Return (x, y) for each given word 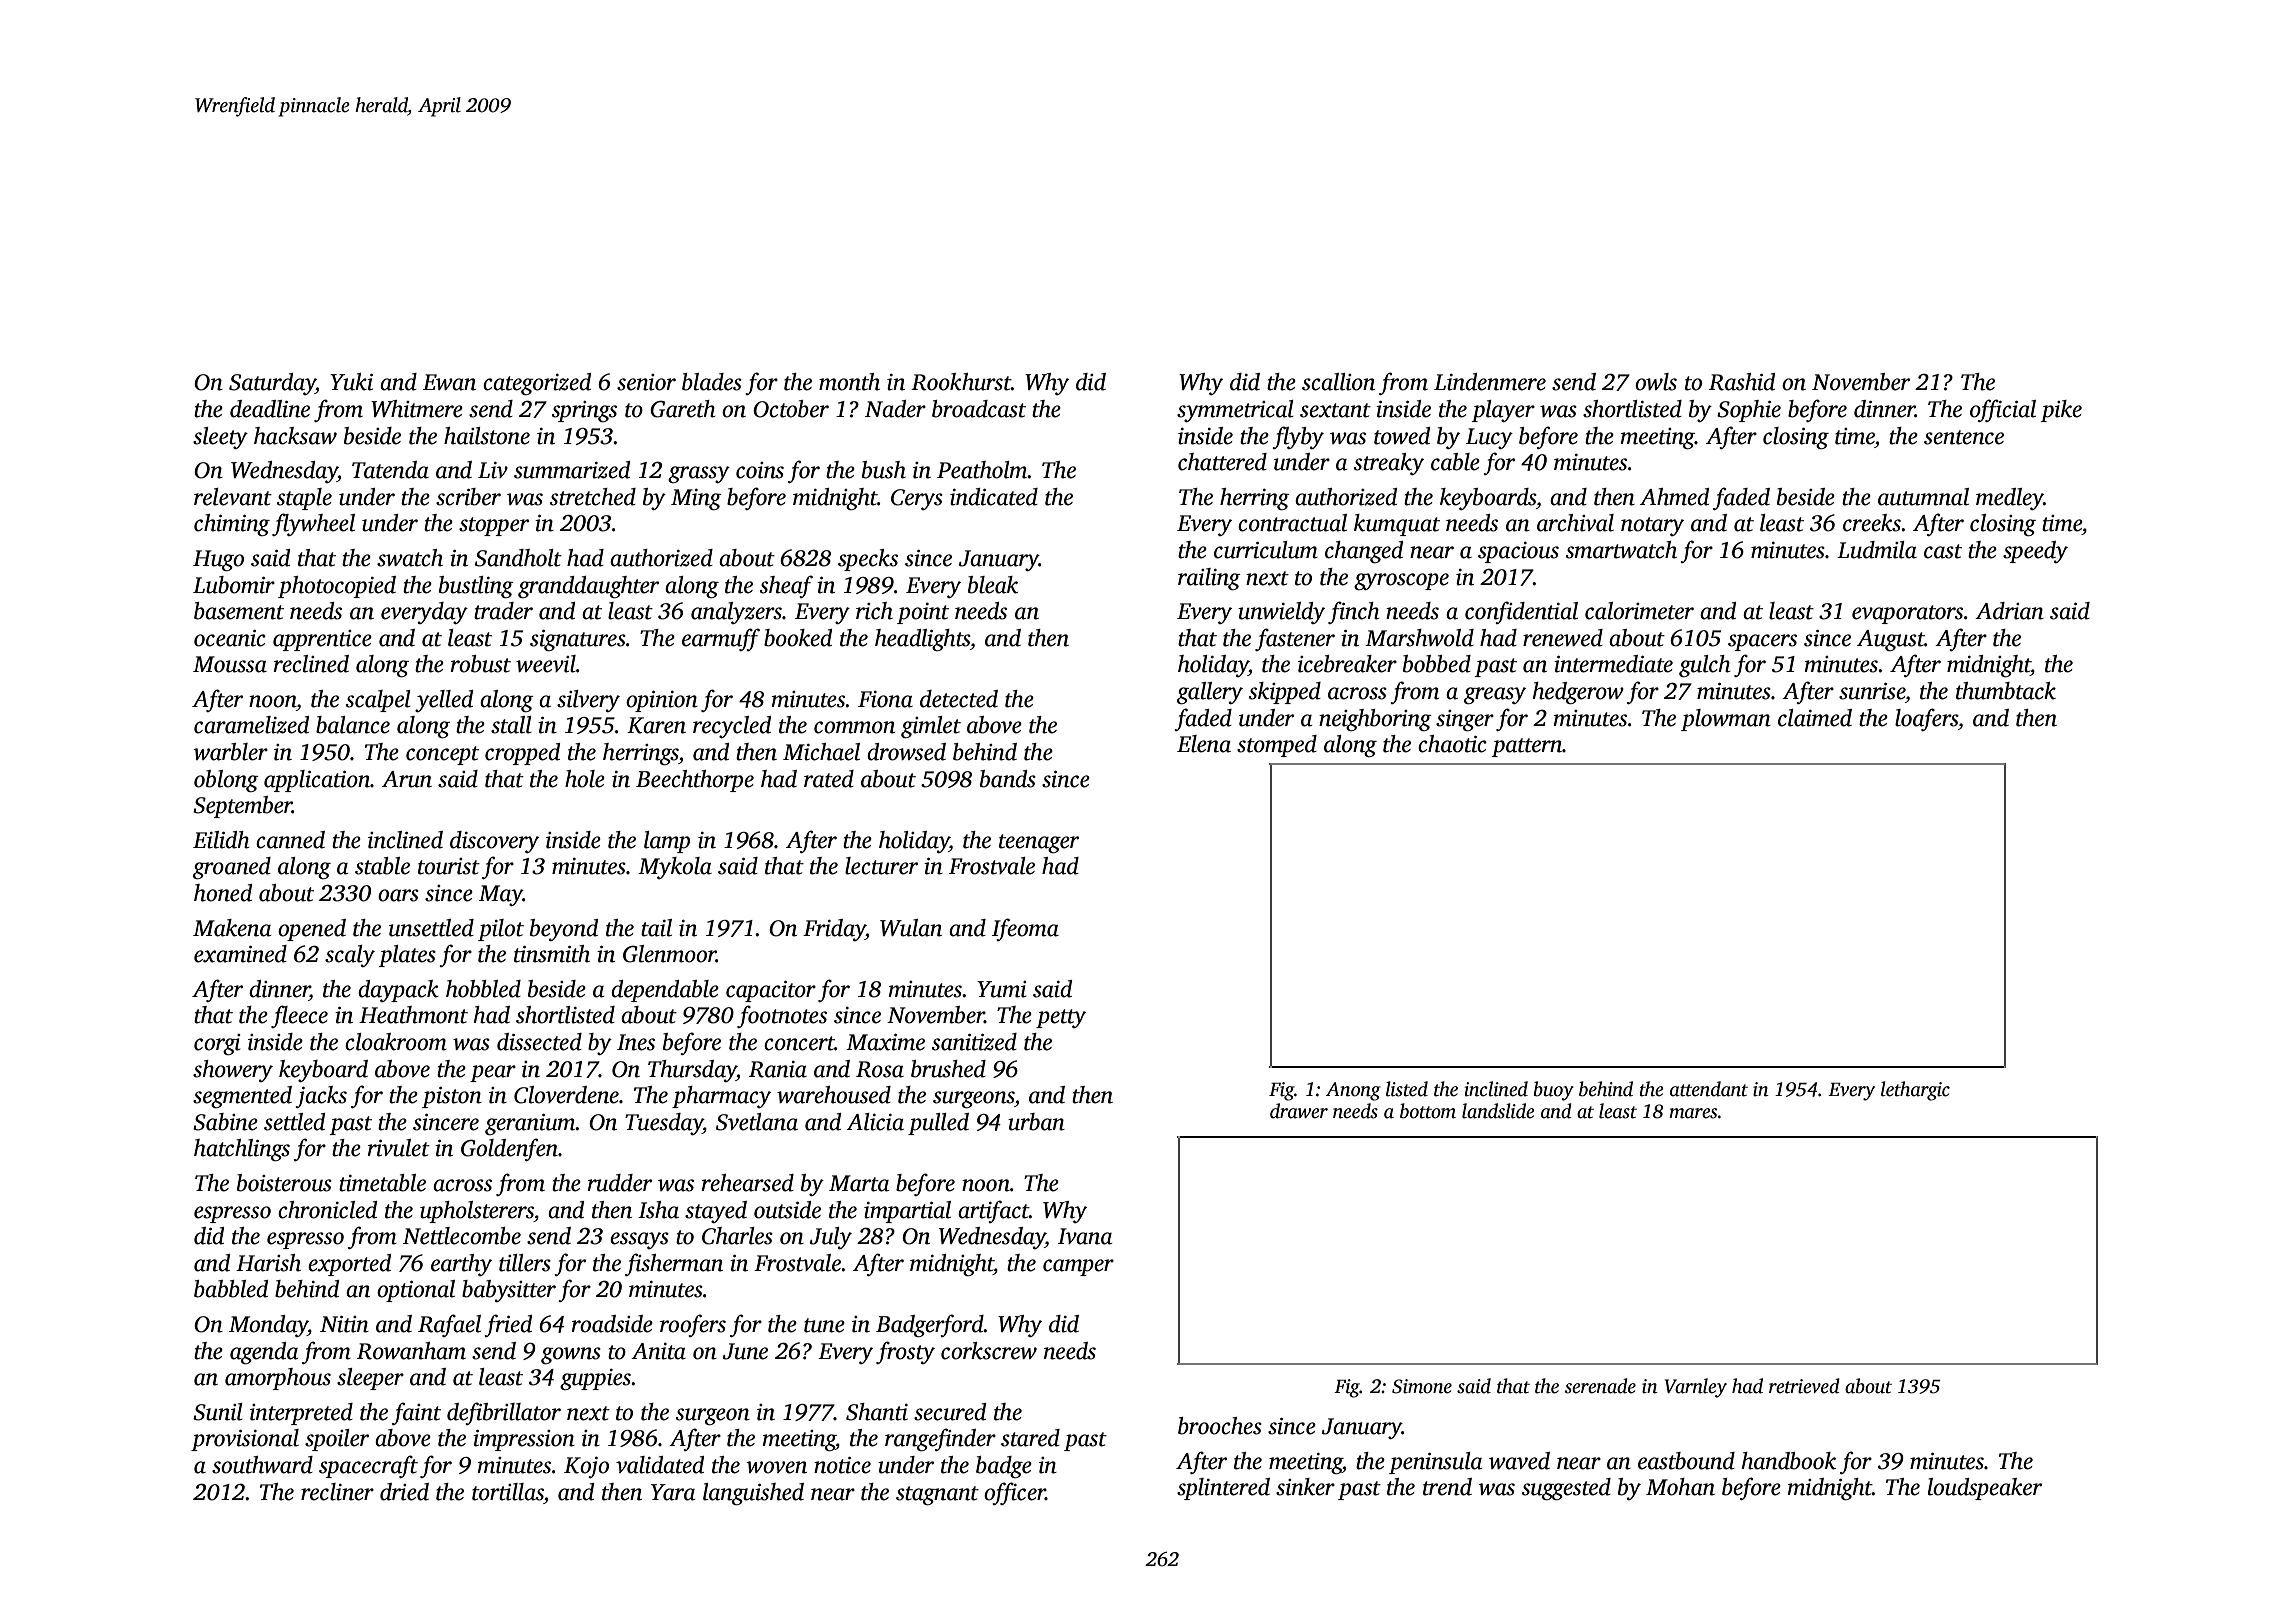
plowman (1726, 720)
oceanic (230, 638)
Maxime (885, 1042)
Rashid (1742, 382)
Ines (636, 1042)
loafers (1926, 719)
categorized (537, 384)
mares (1693, 1113)
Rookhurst (961, 382)
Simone (1422, 1386)
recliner (337, 1492)
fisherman (674, 1264)
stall (511, 725)
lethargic (1915, 1091)
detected (959, 699)
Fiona (885, 699)
